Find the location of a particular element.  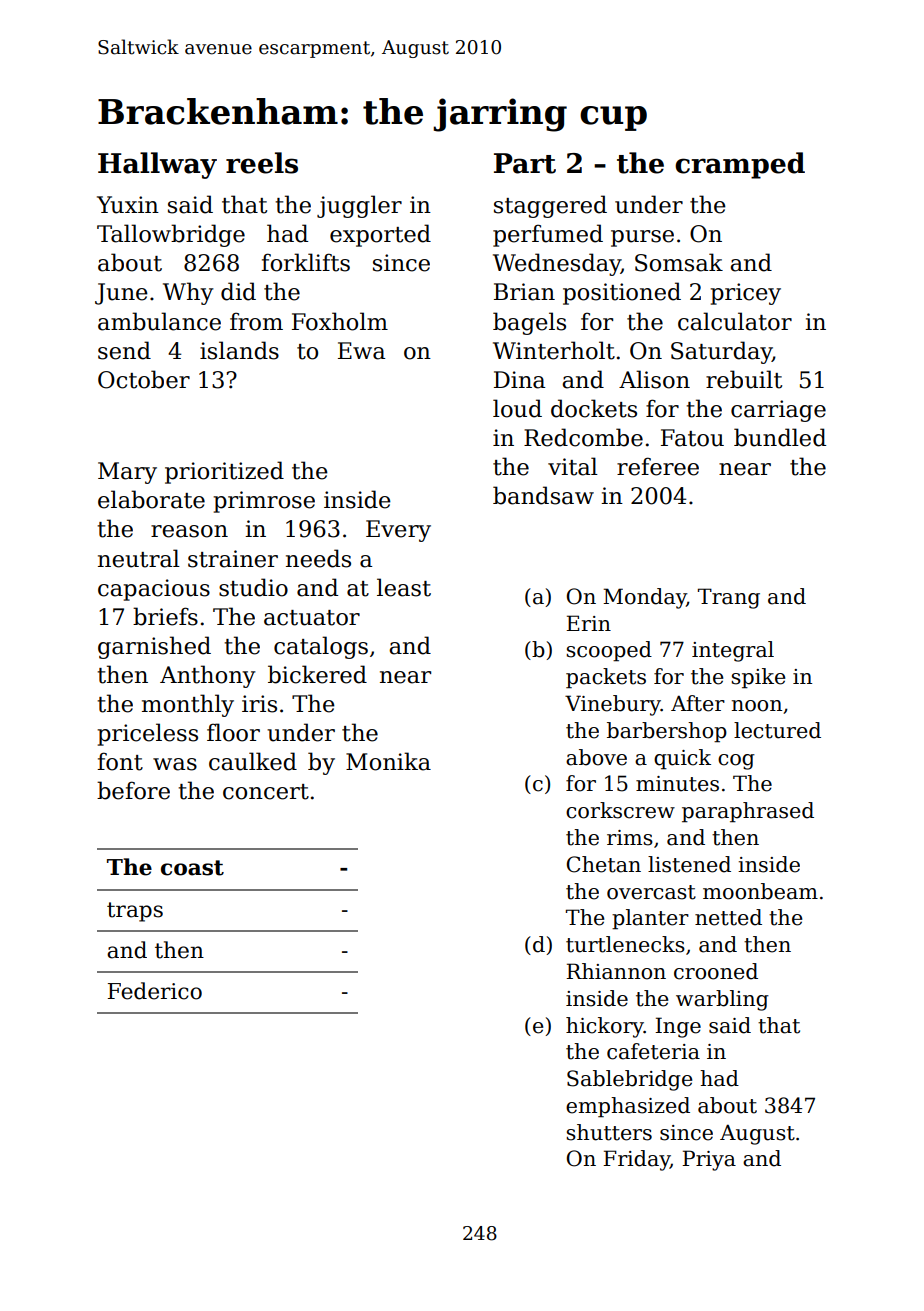

least is located at coordinates (404, 587).
